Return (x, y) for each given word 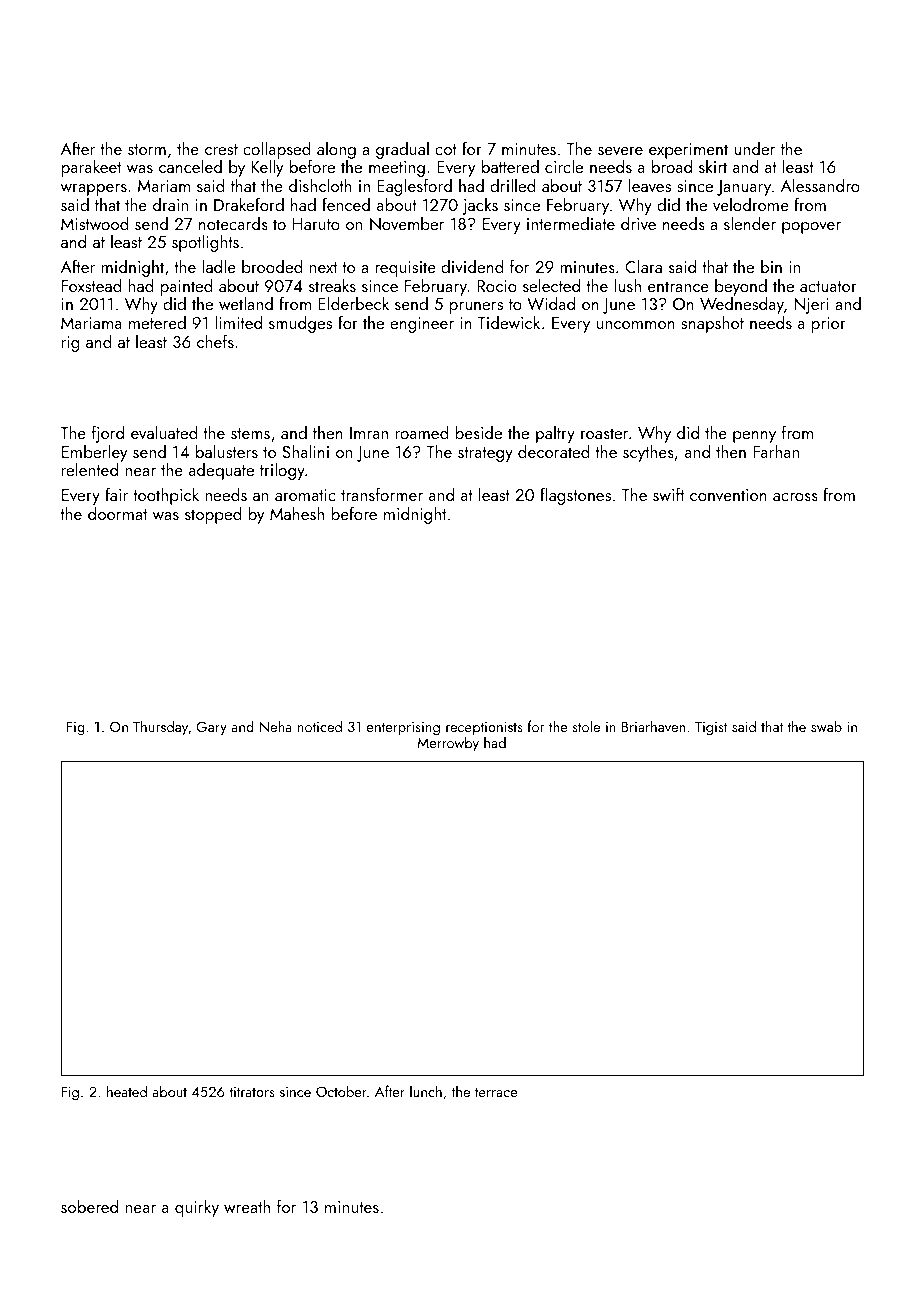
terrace (496, 1092)
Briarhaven (653, 726)
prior (828, 325)
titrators (252, 1092)
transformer (382, 494)
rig (71, 344)
